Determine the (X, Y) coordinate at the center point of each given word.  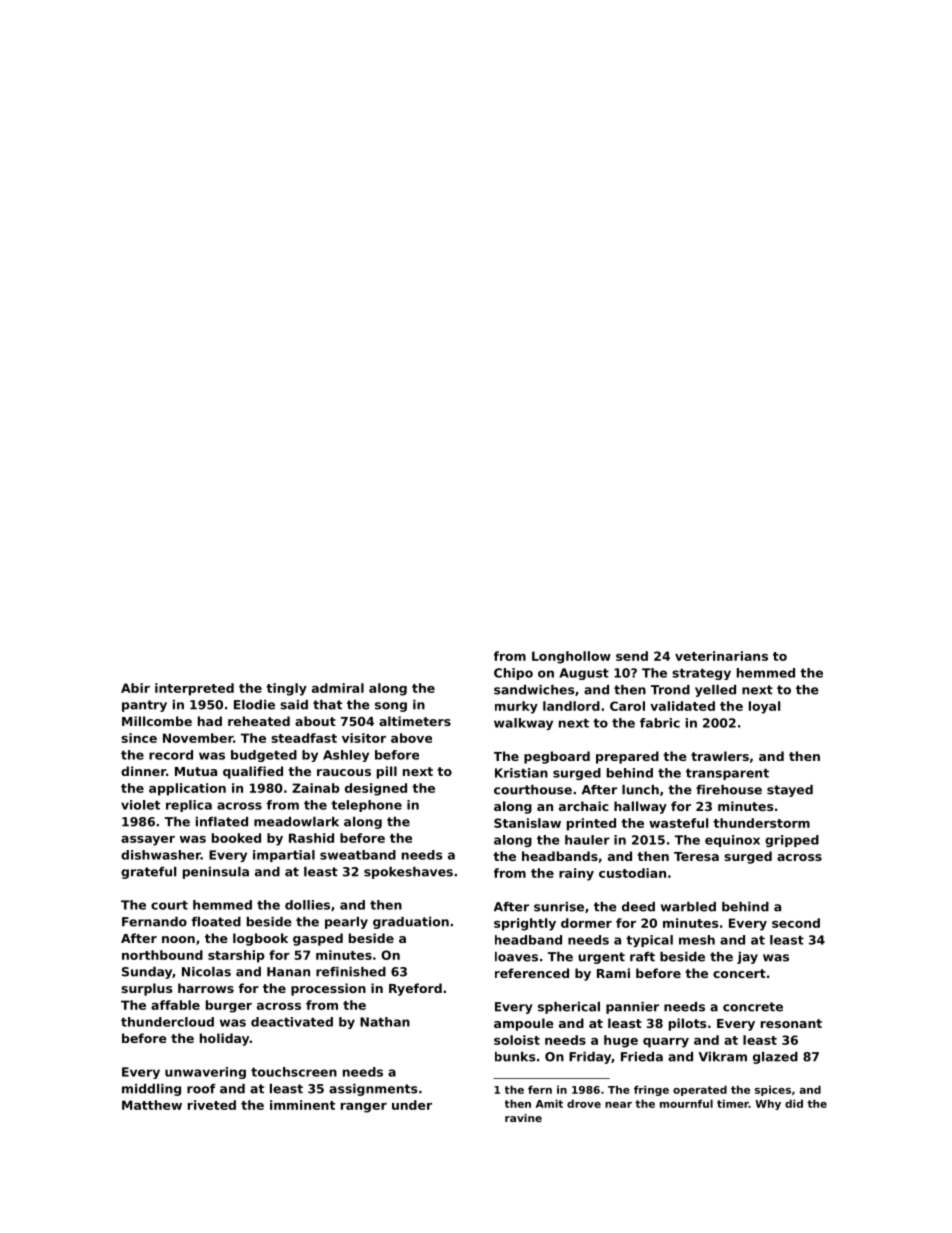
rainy (576, 874)
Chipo (513, 674)
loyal (764, 707)
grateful (148, 873)
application (187, 789)
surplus (146, 989)
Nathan (385, 1022)
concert (739, 973)
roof (201, 1089)
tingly (286, 689)
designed (376, 789)
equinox (732, 841)
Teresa (696, 856)
